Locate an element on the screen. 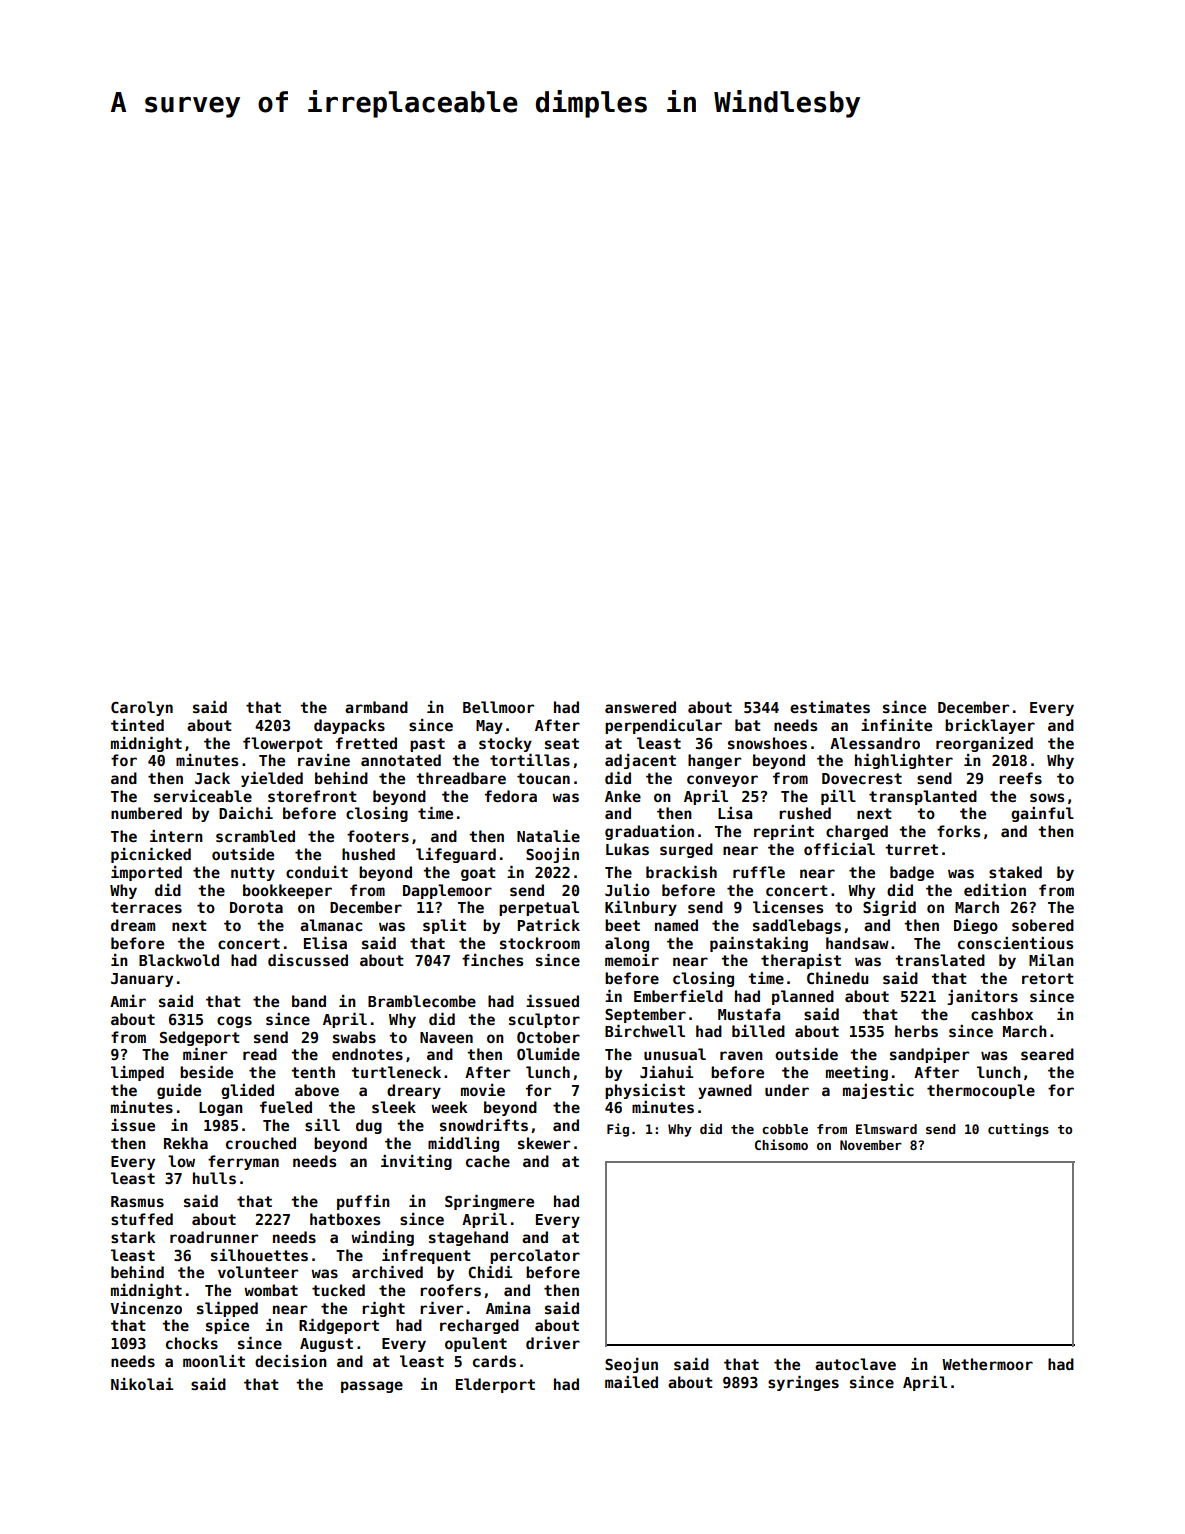 The width and height of the screenshot is (1185, 1534). Sigrid is located at coordinates (889, 908).
